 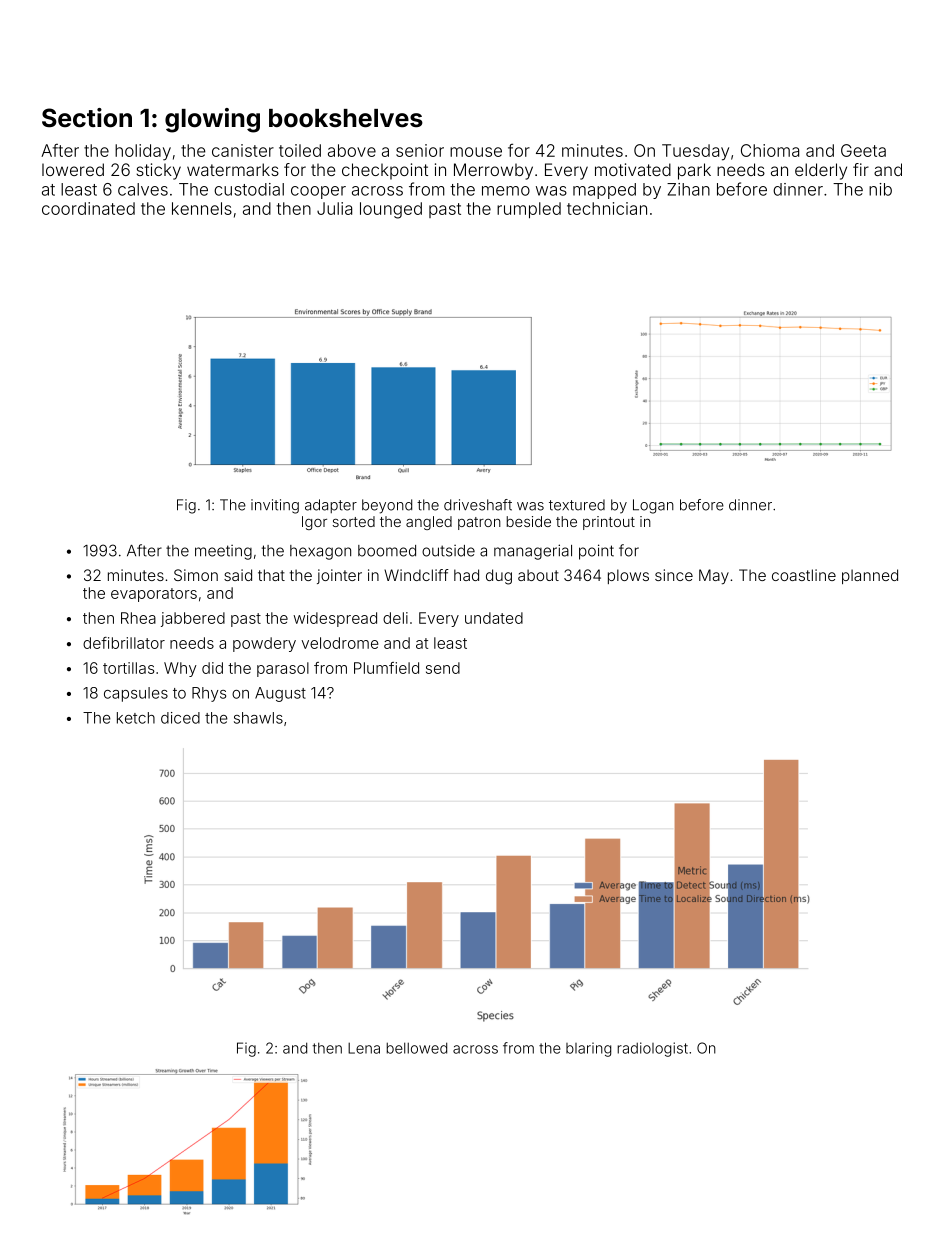 I want to click on ketch, so click(x=136, y=718).
